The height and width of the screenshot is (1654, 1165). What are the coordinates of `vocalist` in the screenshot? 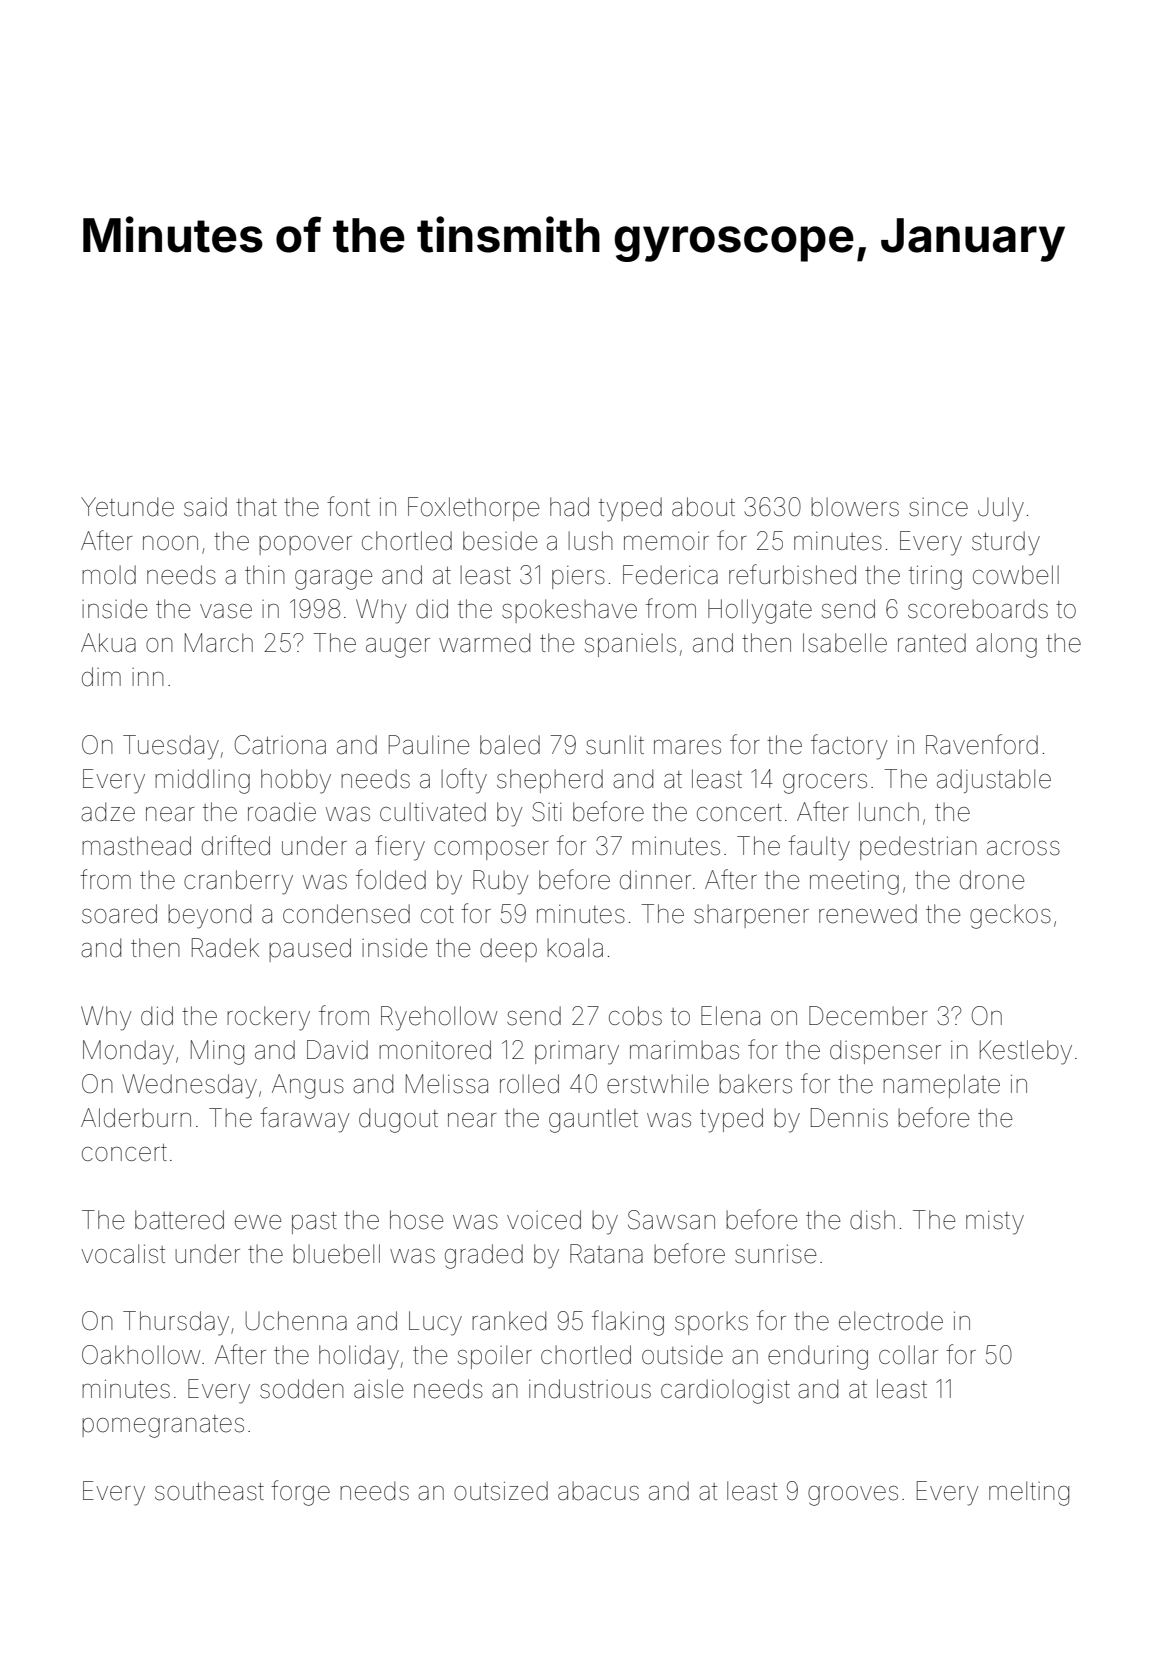 It's located at (123, 1254).
